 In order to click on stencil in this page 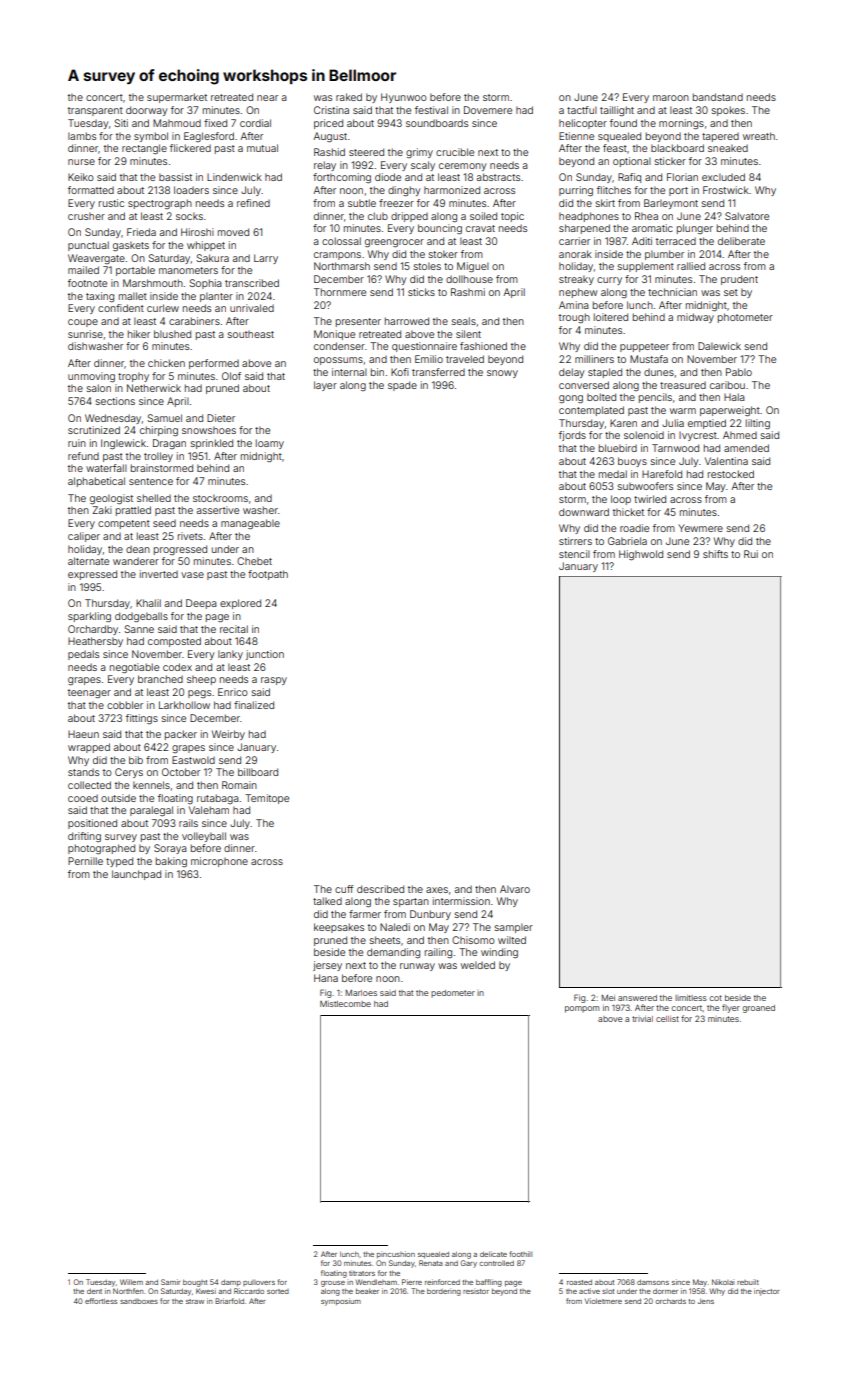, I will do `click(574, 554)`.
